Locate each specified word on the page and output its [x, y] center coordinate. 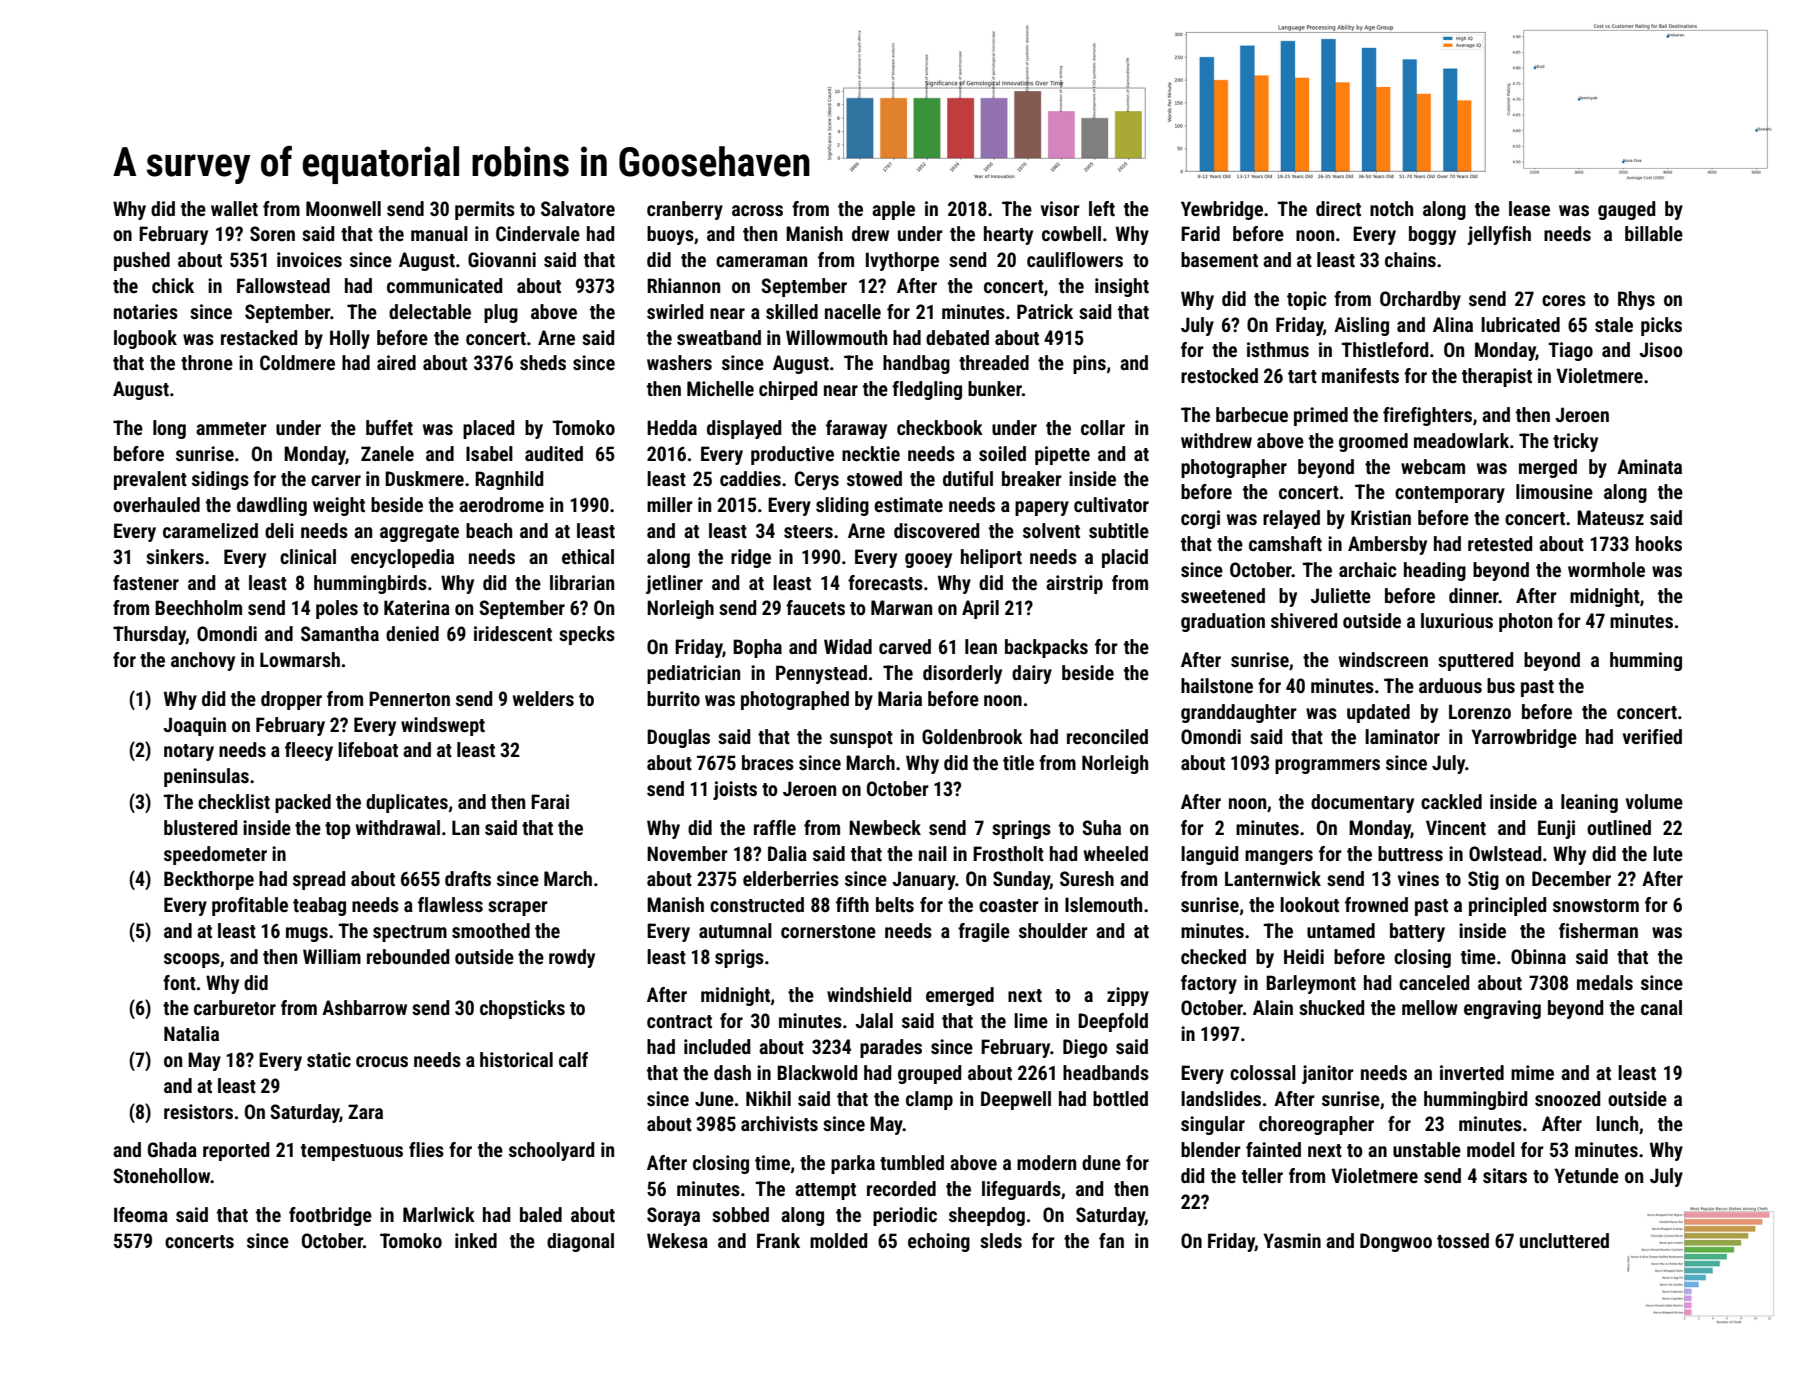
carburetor [235, 1007]
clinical [308, 556]
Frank [778, 1240]
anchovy [203, 661]
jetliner [674, 584]
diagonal [580, 1242]
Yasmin [1292, 1240]
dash [732, 1072]
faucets [815, 607]
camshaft [1285, 543]
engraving [1502, 1009]
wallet [234, 208]
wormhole [1606, 569]
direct [1338, 208]
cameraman [761, 261]
